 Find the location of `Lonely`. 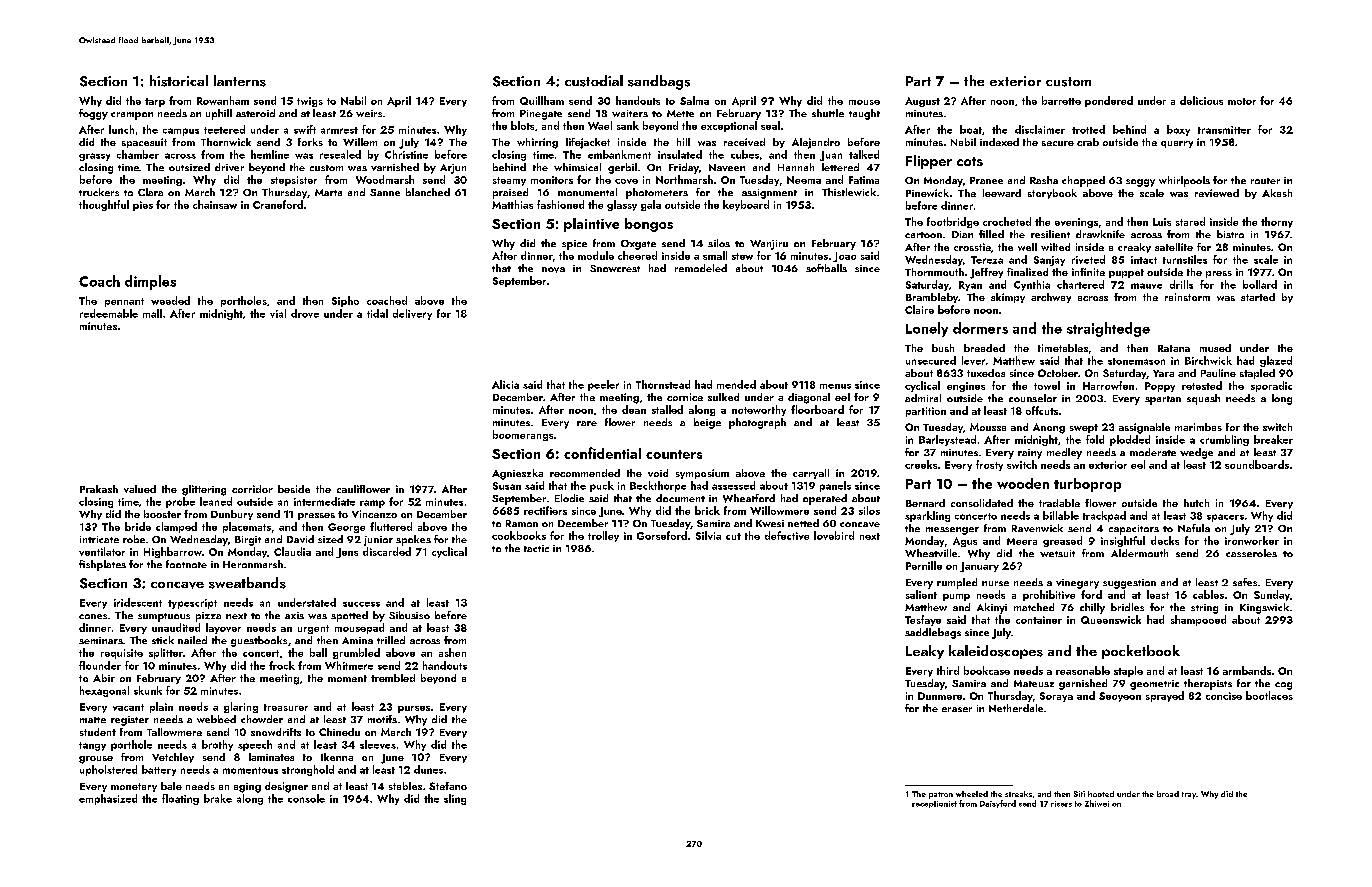

Lonely is located at coordinates (927, 329).
